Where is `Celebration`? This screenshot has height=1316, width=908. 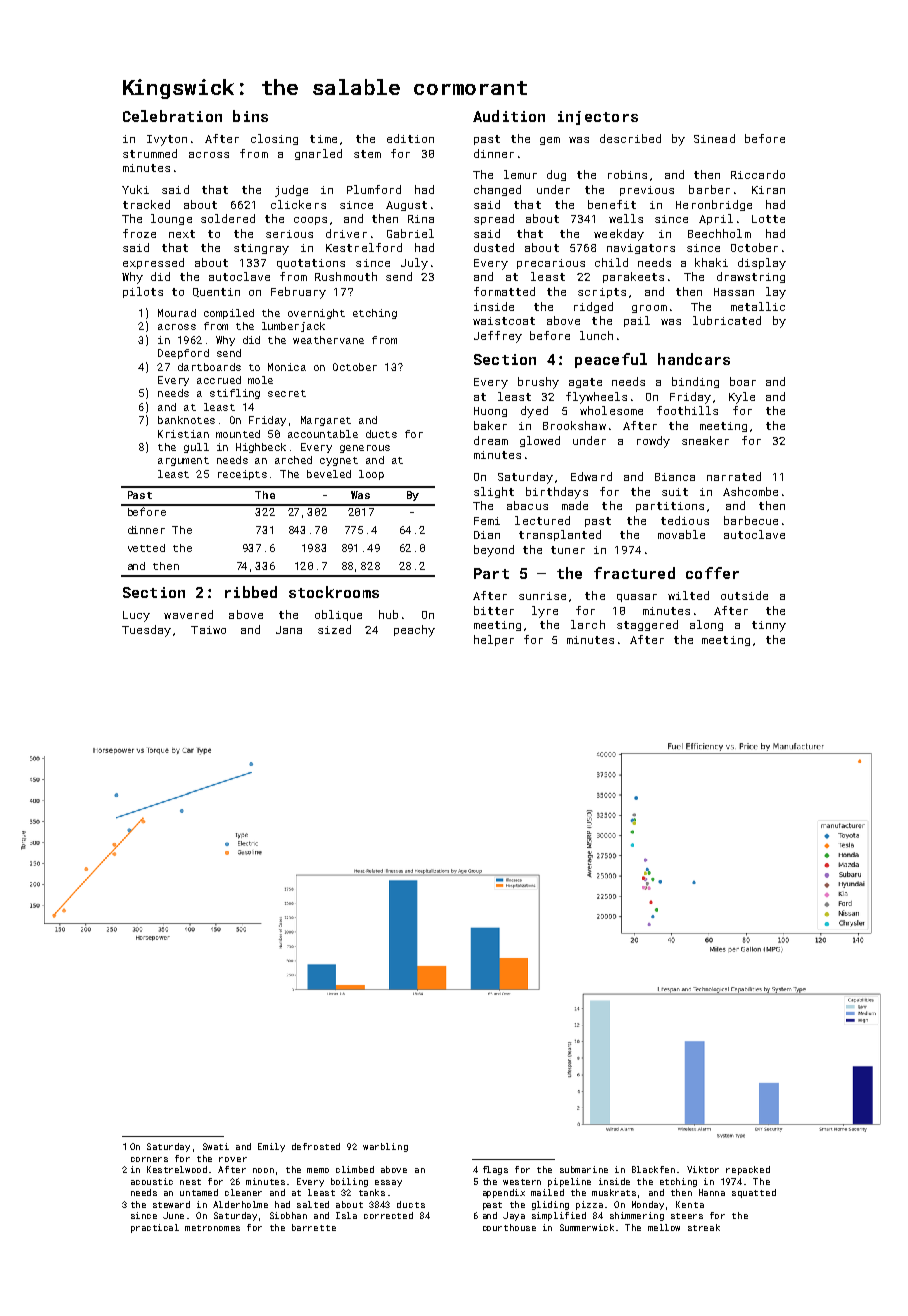 Celebration is located at coordinates (172, 116).
